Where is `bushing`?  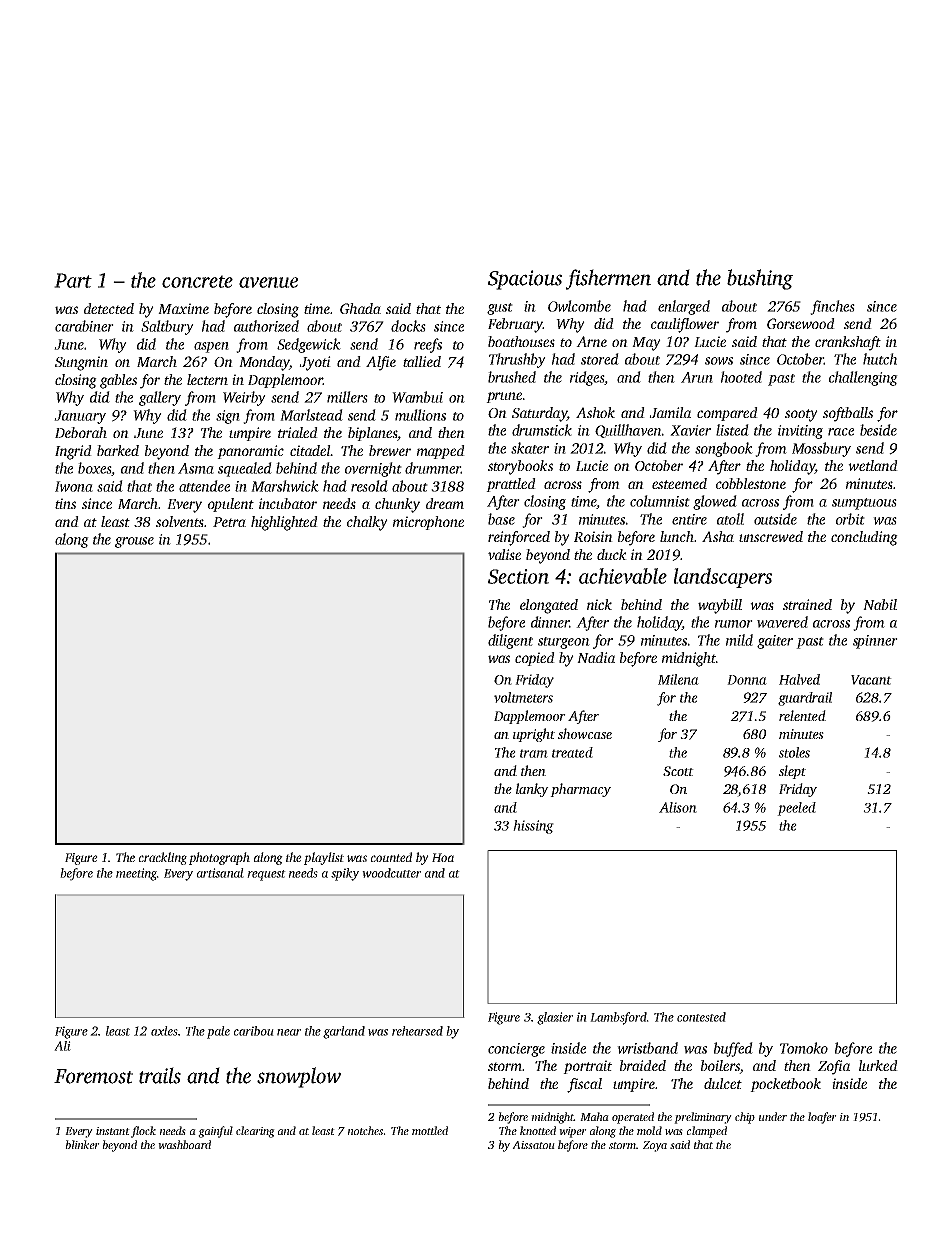 bushing is located at coordinates (760, 279).
